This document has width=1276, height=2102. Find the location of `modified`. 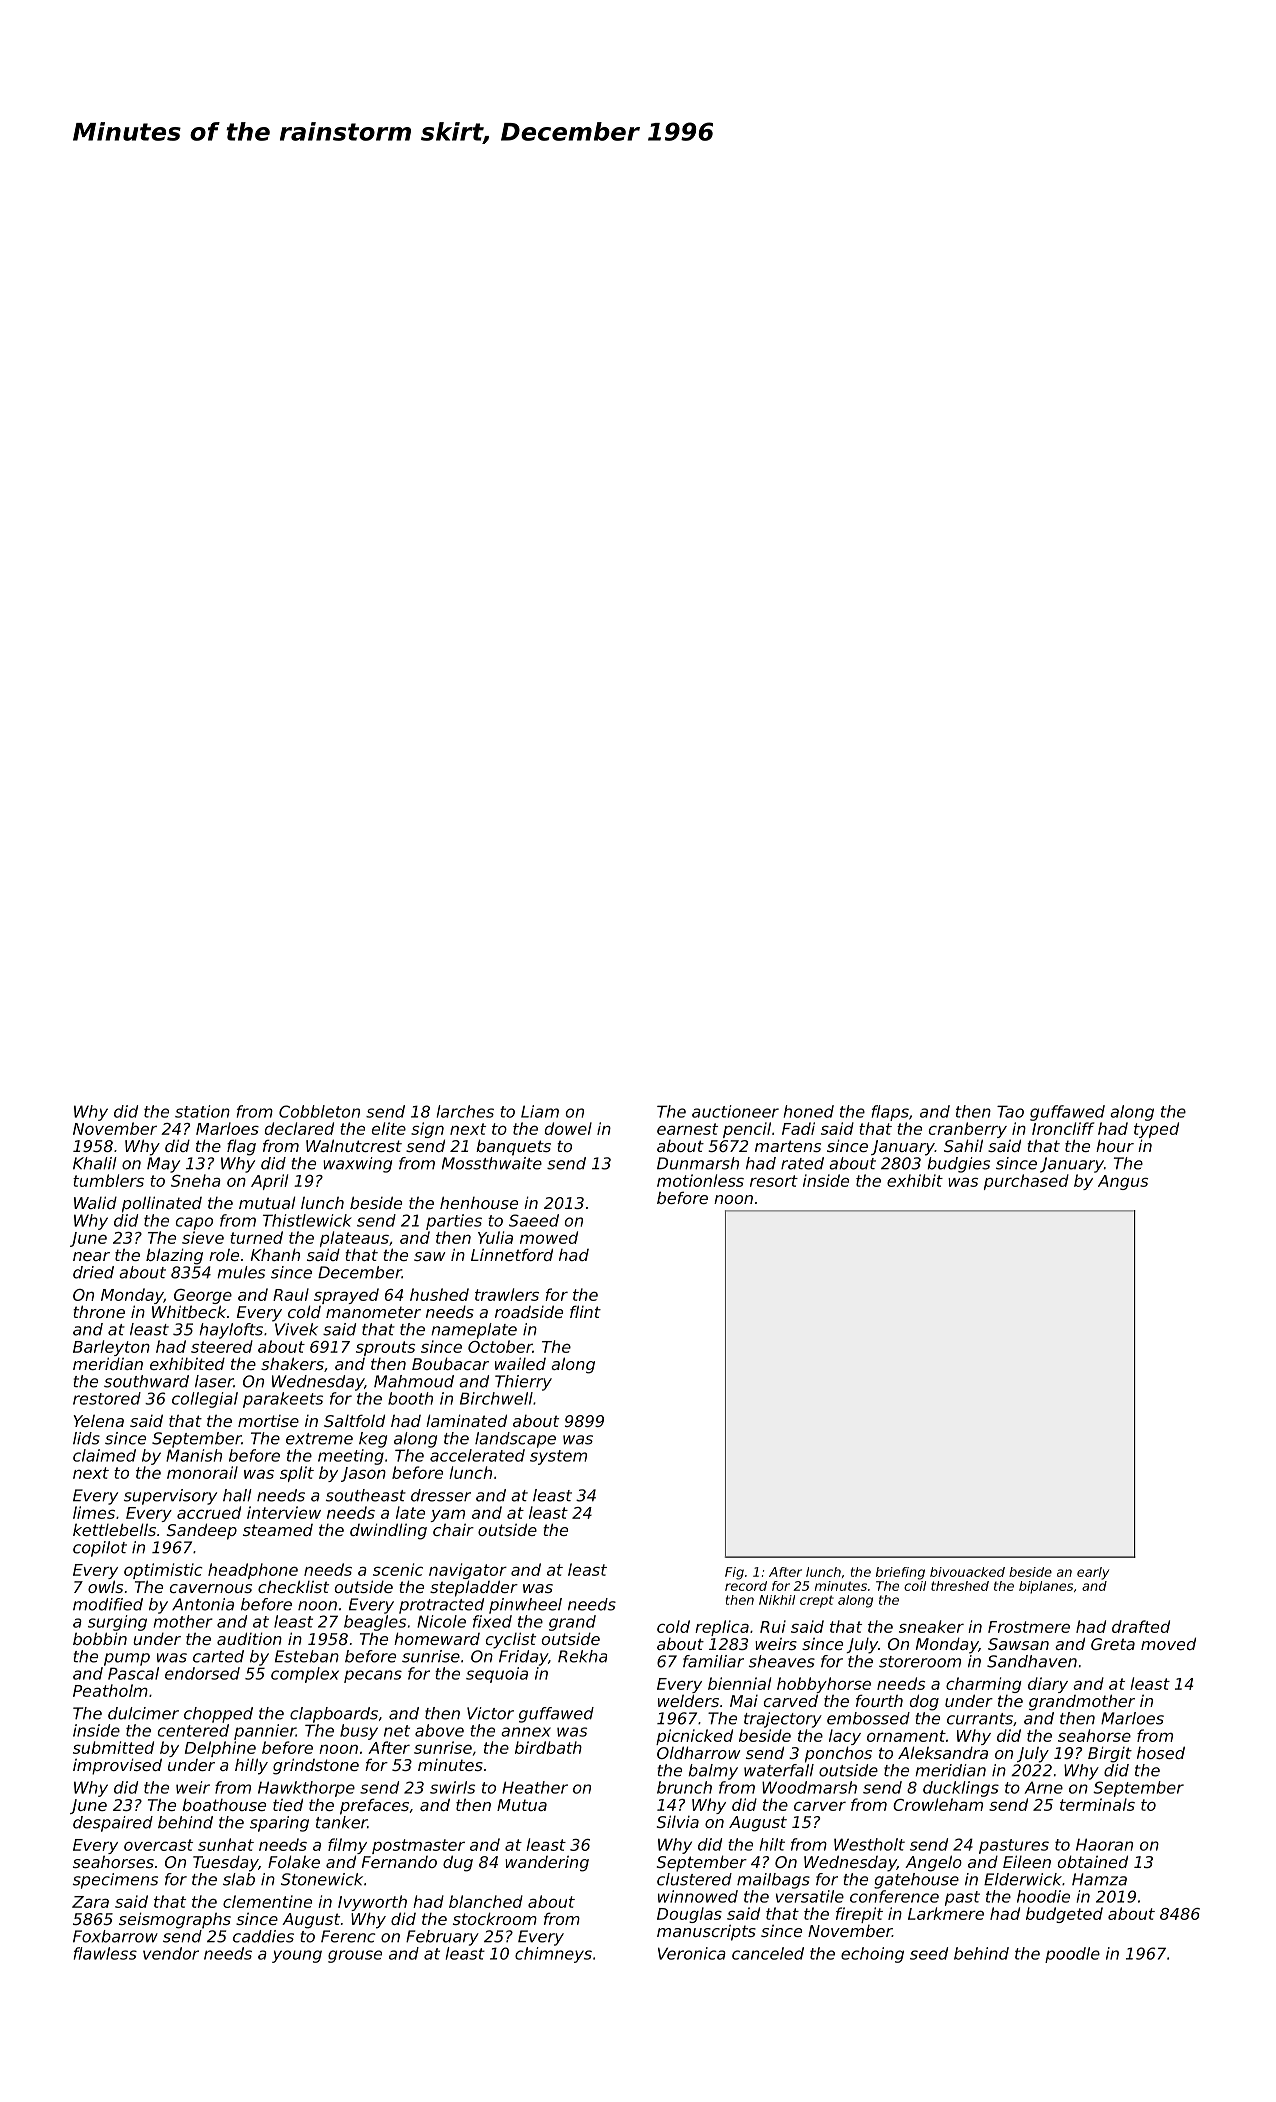

modified is located at coordinates (108, 1604).
